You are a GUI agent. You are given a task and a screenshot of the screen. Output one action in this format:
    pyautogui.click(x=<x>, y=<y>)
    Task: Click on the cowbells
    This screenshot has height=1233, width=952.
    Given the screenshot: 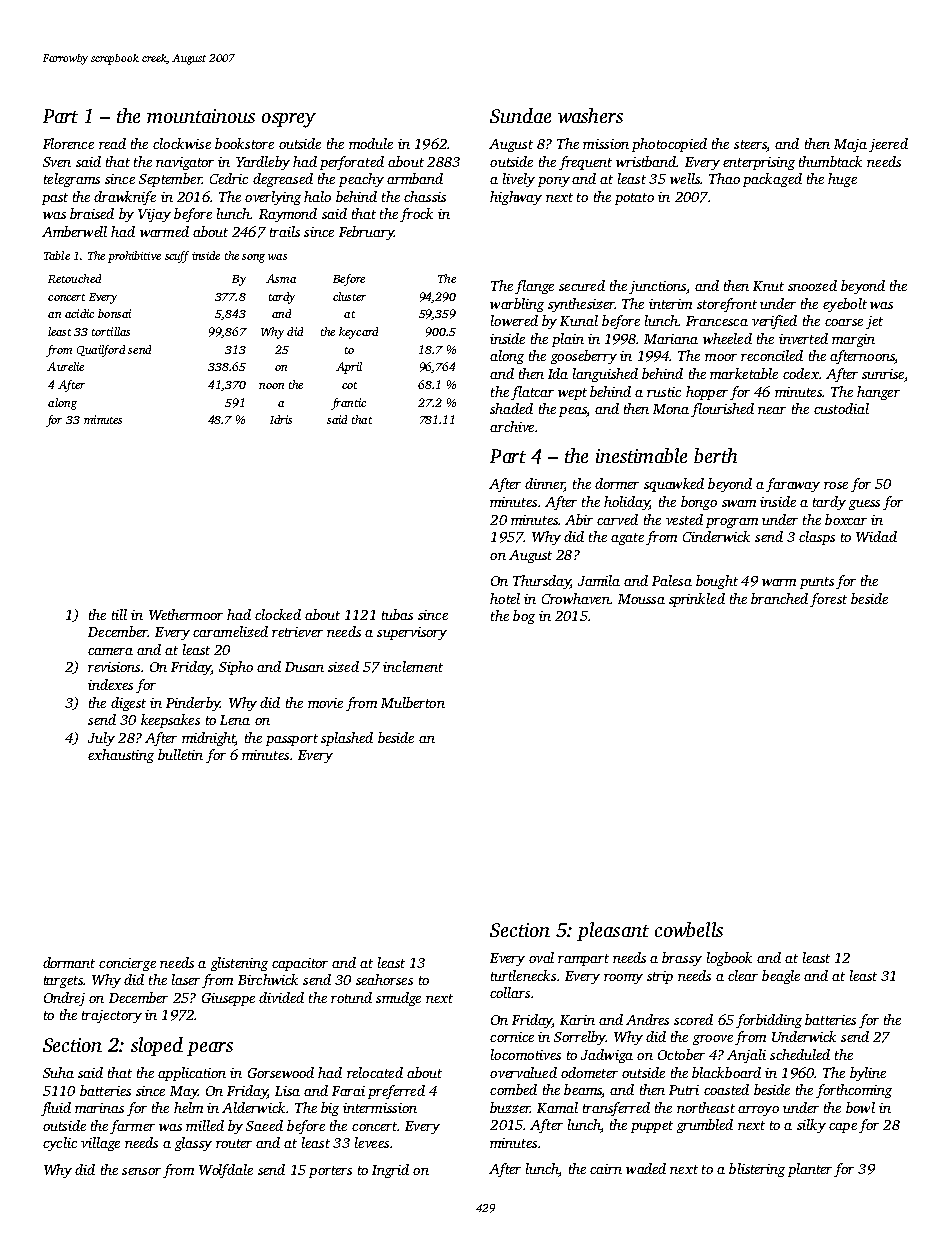 What is the action you would take?
    pyautogui.click(x=689, y=929)
